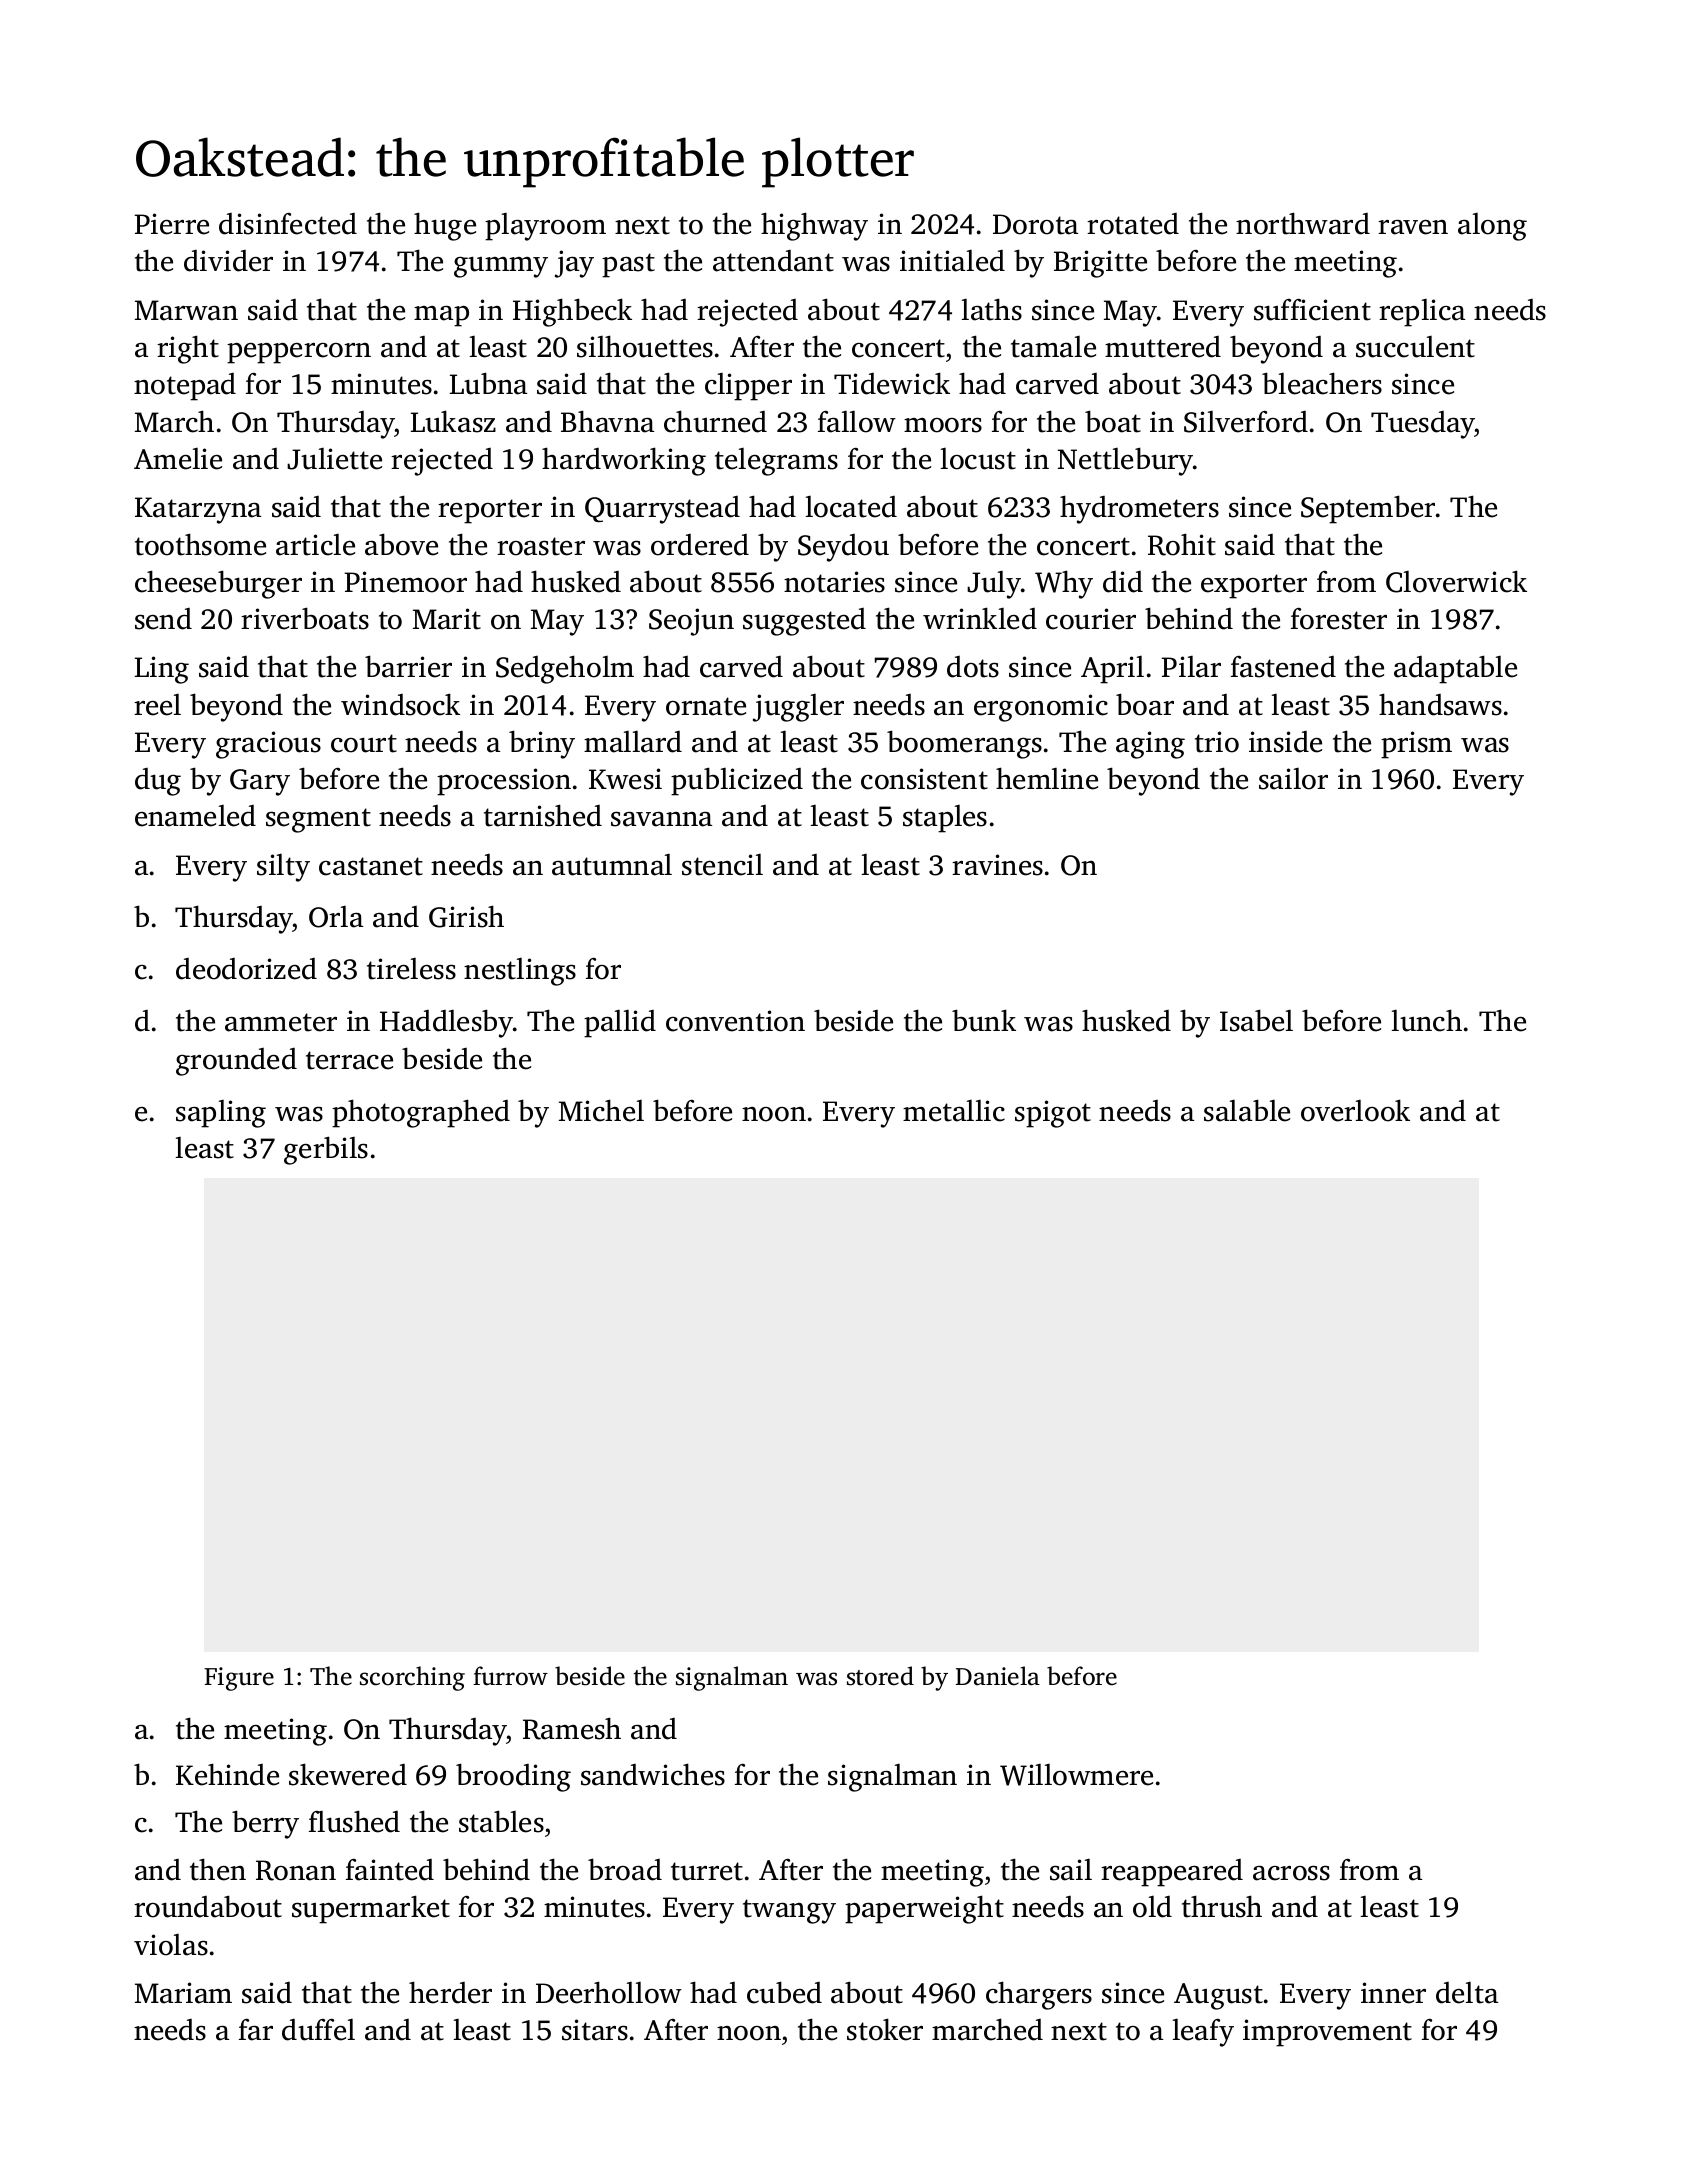 Image resolution: width=1683 pixels, height=2178 pixels. What do you see at coordinates (954, 1110) in the page?
I see `metallic` at bounding box center [954, 1110].
